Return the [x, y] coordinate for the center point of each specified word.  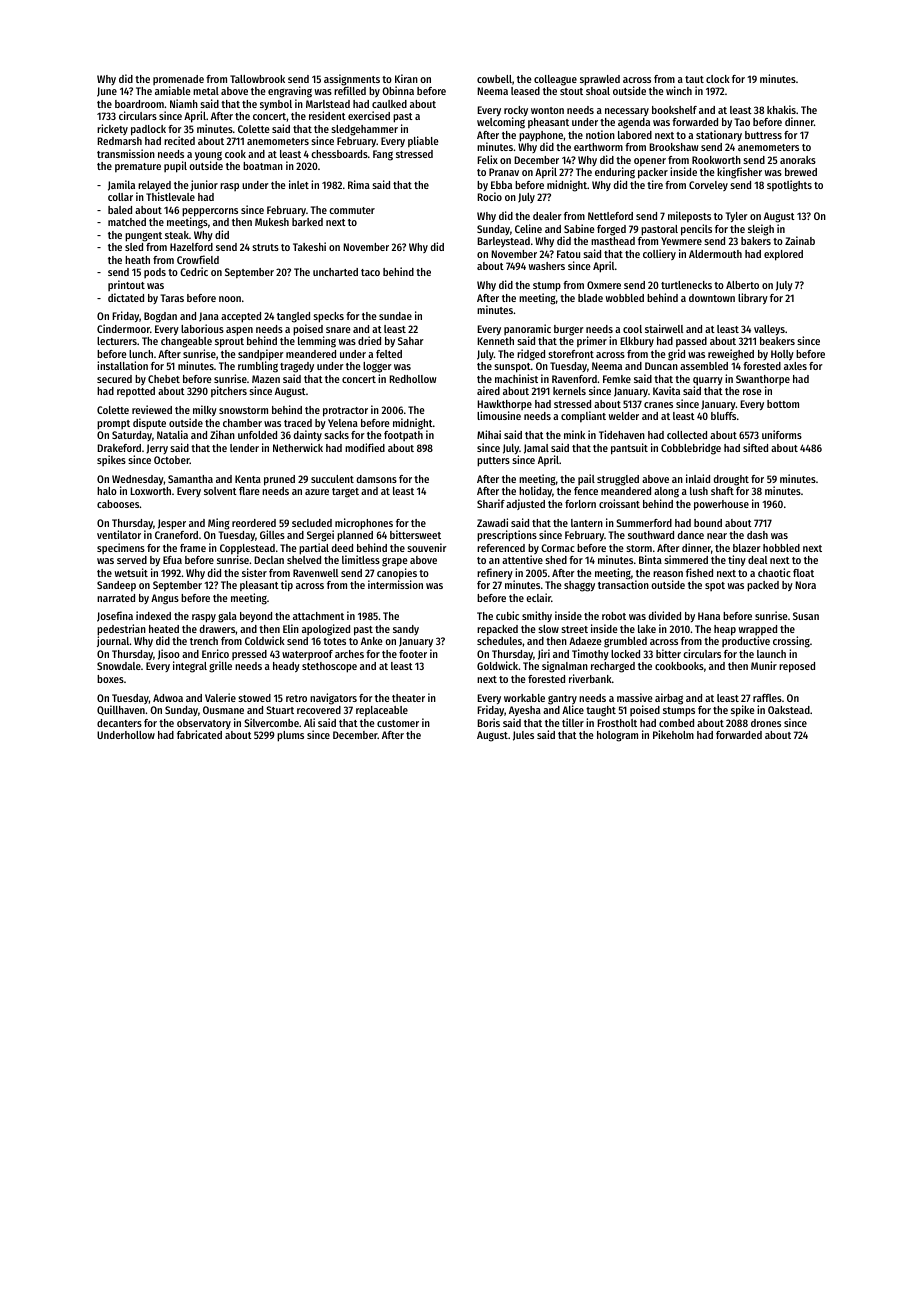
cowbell [494, 79]
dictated [126, 297]
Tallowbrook [257, 79]
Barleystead [503, 242]
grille [220, 667]
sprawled [600, 80]
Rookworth [716, 160]
